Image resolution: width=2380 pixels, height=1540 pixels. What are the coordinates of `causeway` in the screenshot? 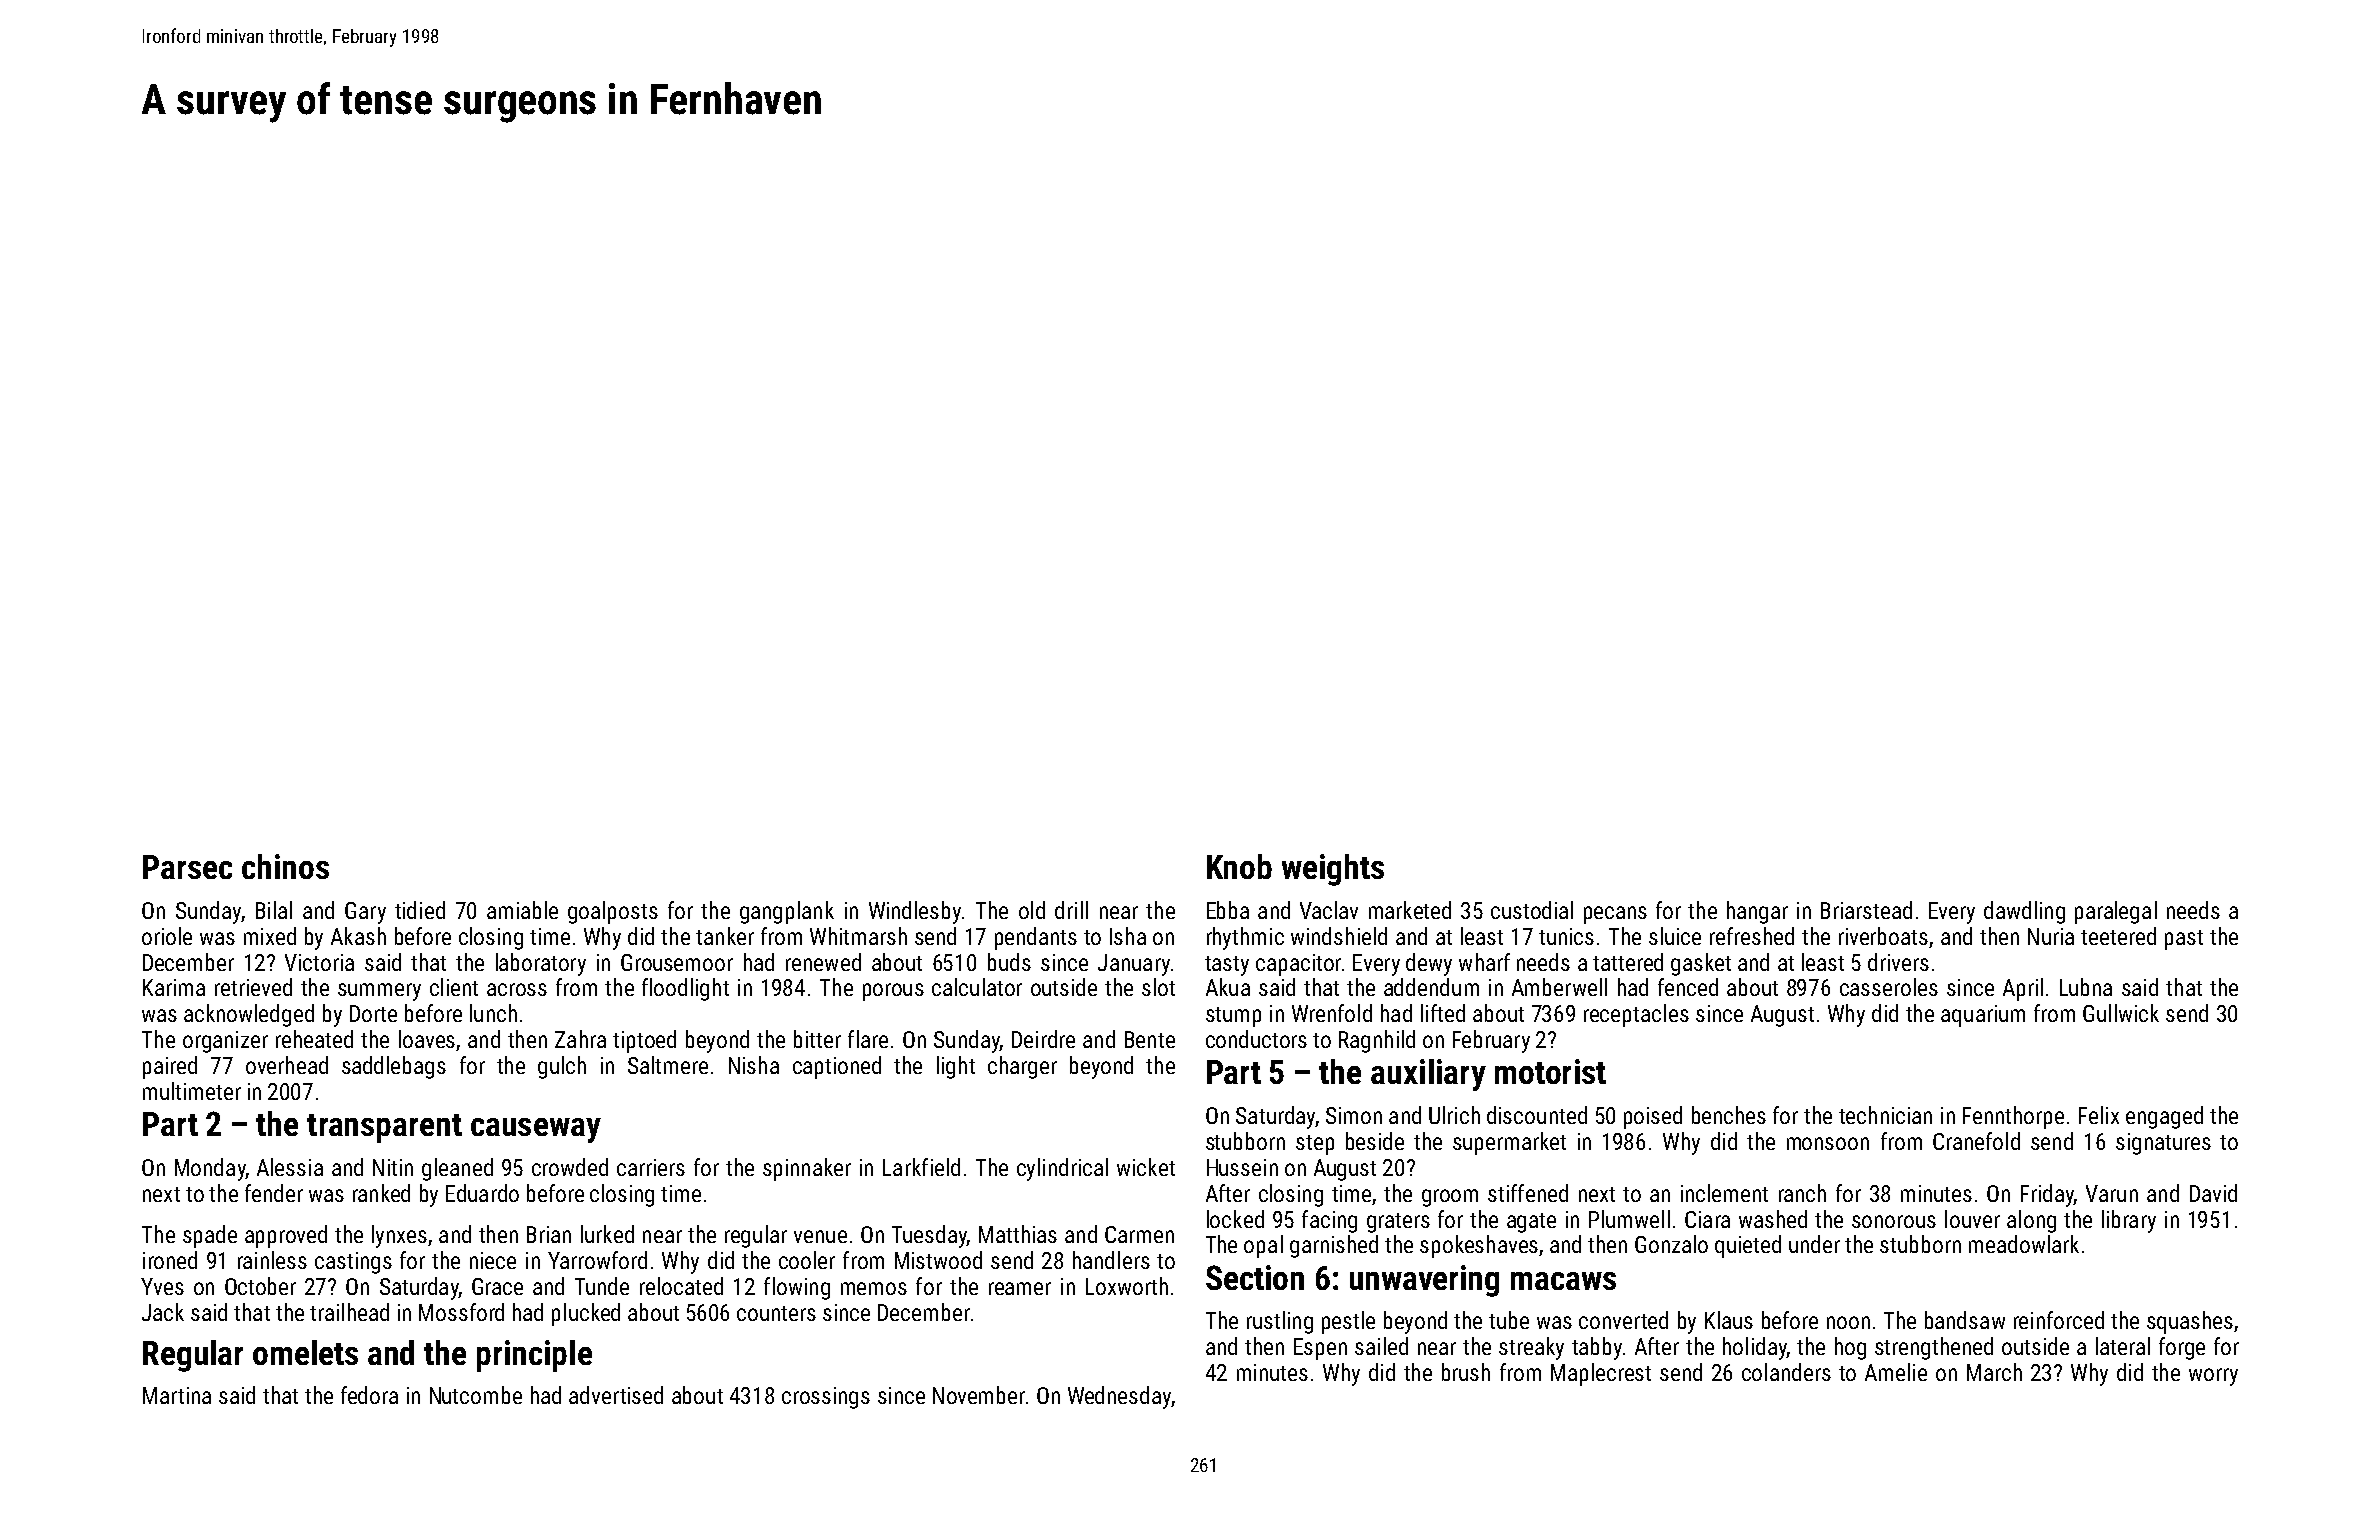 It's located at (536, 1130).
